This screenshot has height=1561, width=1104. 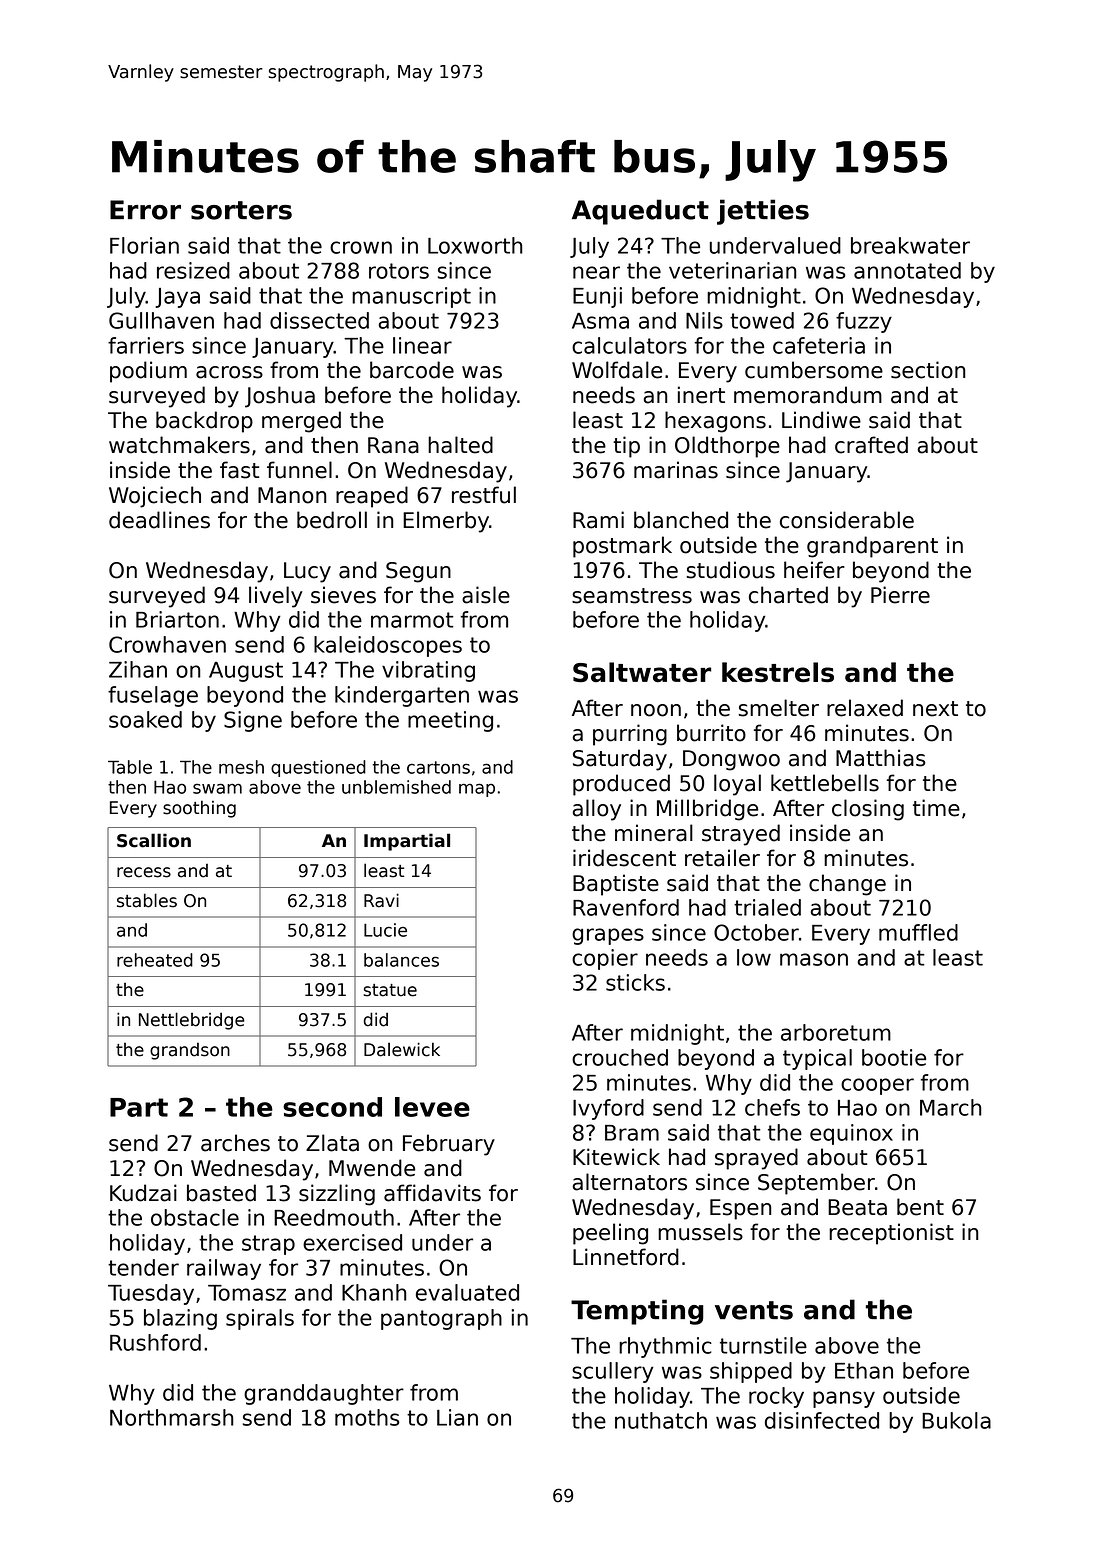 What do you see at coordinates (951, 1107) in the screenshot?
I see `March` at bounding box center [951, 1107].
